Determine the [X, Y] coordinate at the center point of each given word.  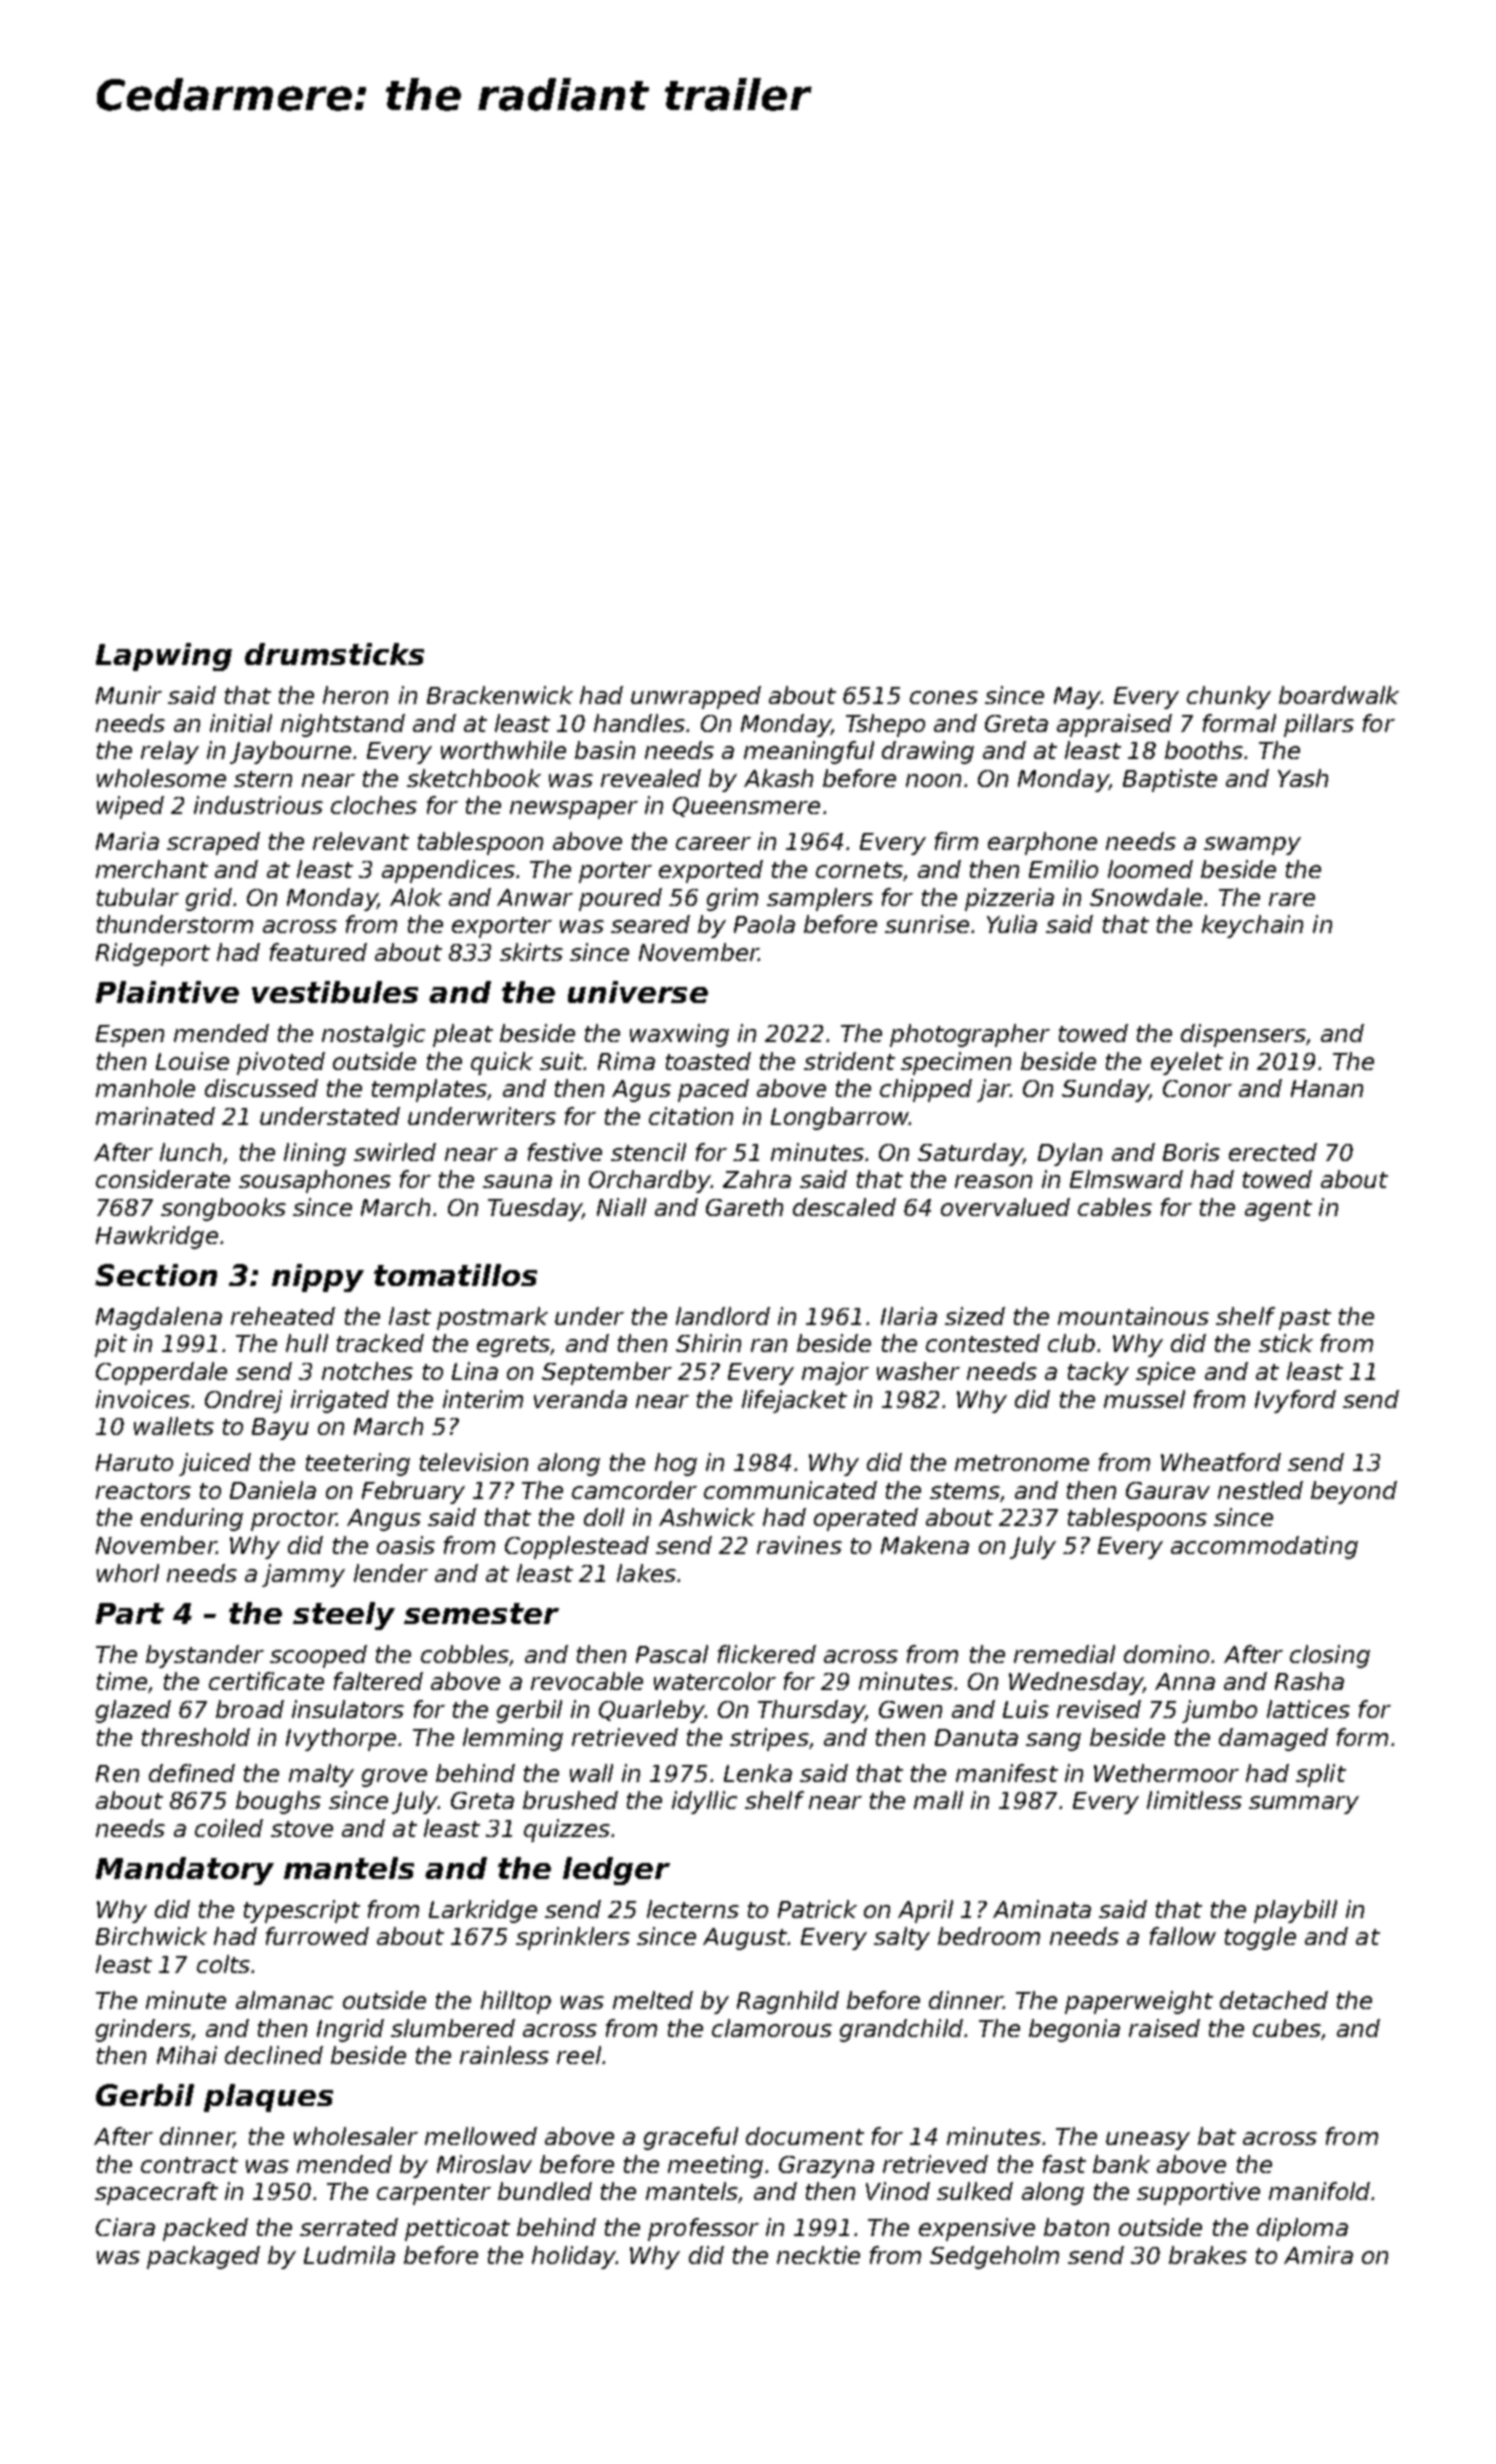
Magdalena [159, 1318]
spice [1165, 1373]
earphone [1042, 843]
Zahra [757, 1179]
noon [933, 780]
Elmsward [1126, 1179]
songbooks [223, 1209]
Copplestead [577, 1547]
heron [355, 695]
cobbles [465, 1654]
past [1305, 1319]
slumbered [453, 2028]
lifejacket [794, 1401]
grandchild [901, 2030]
